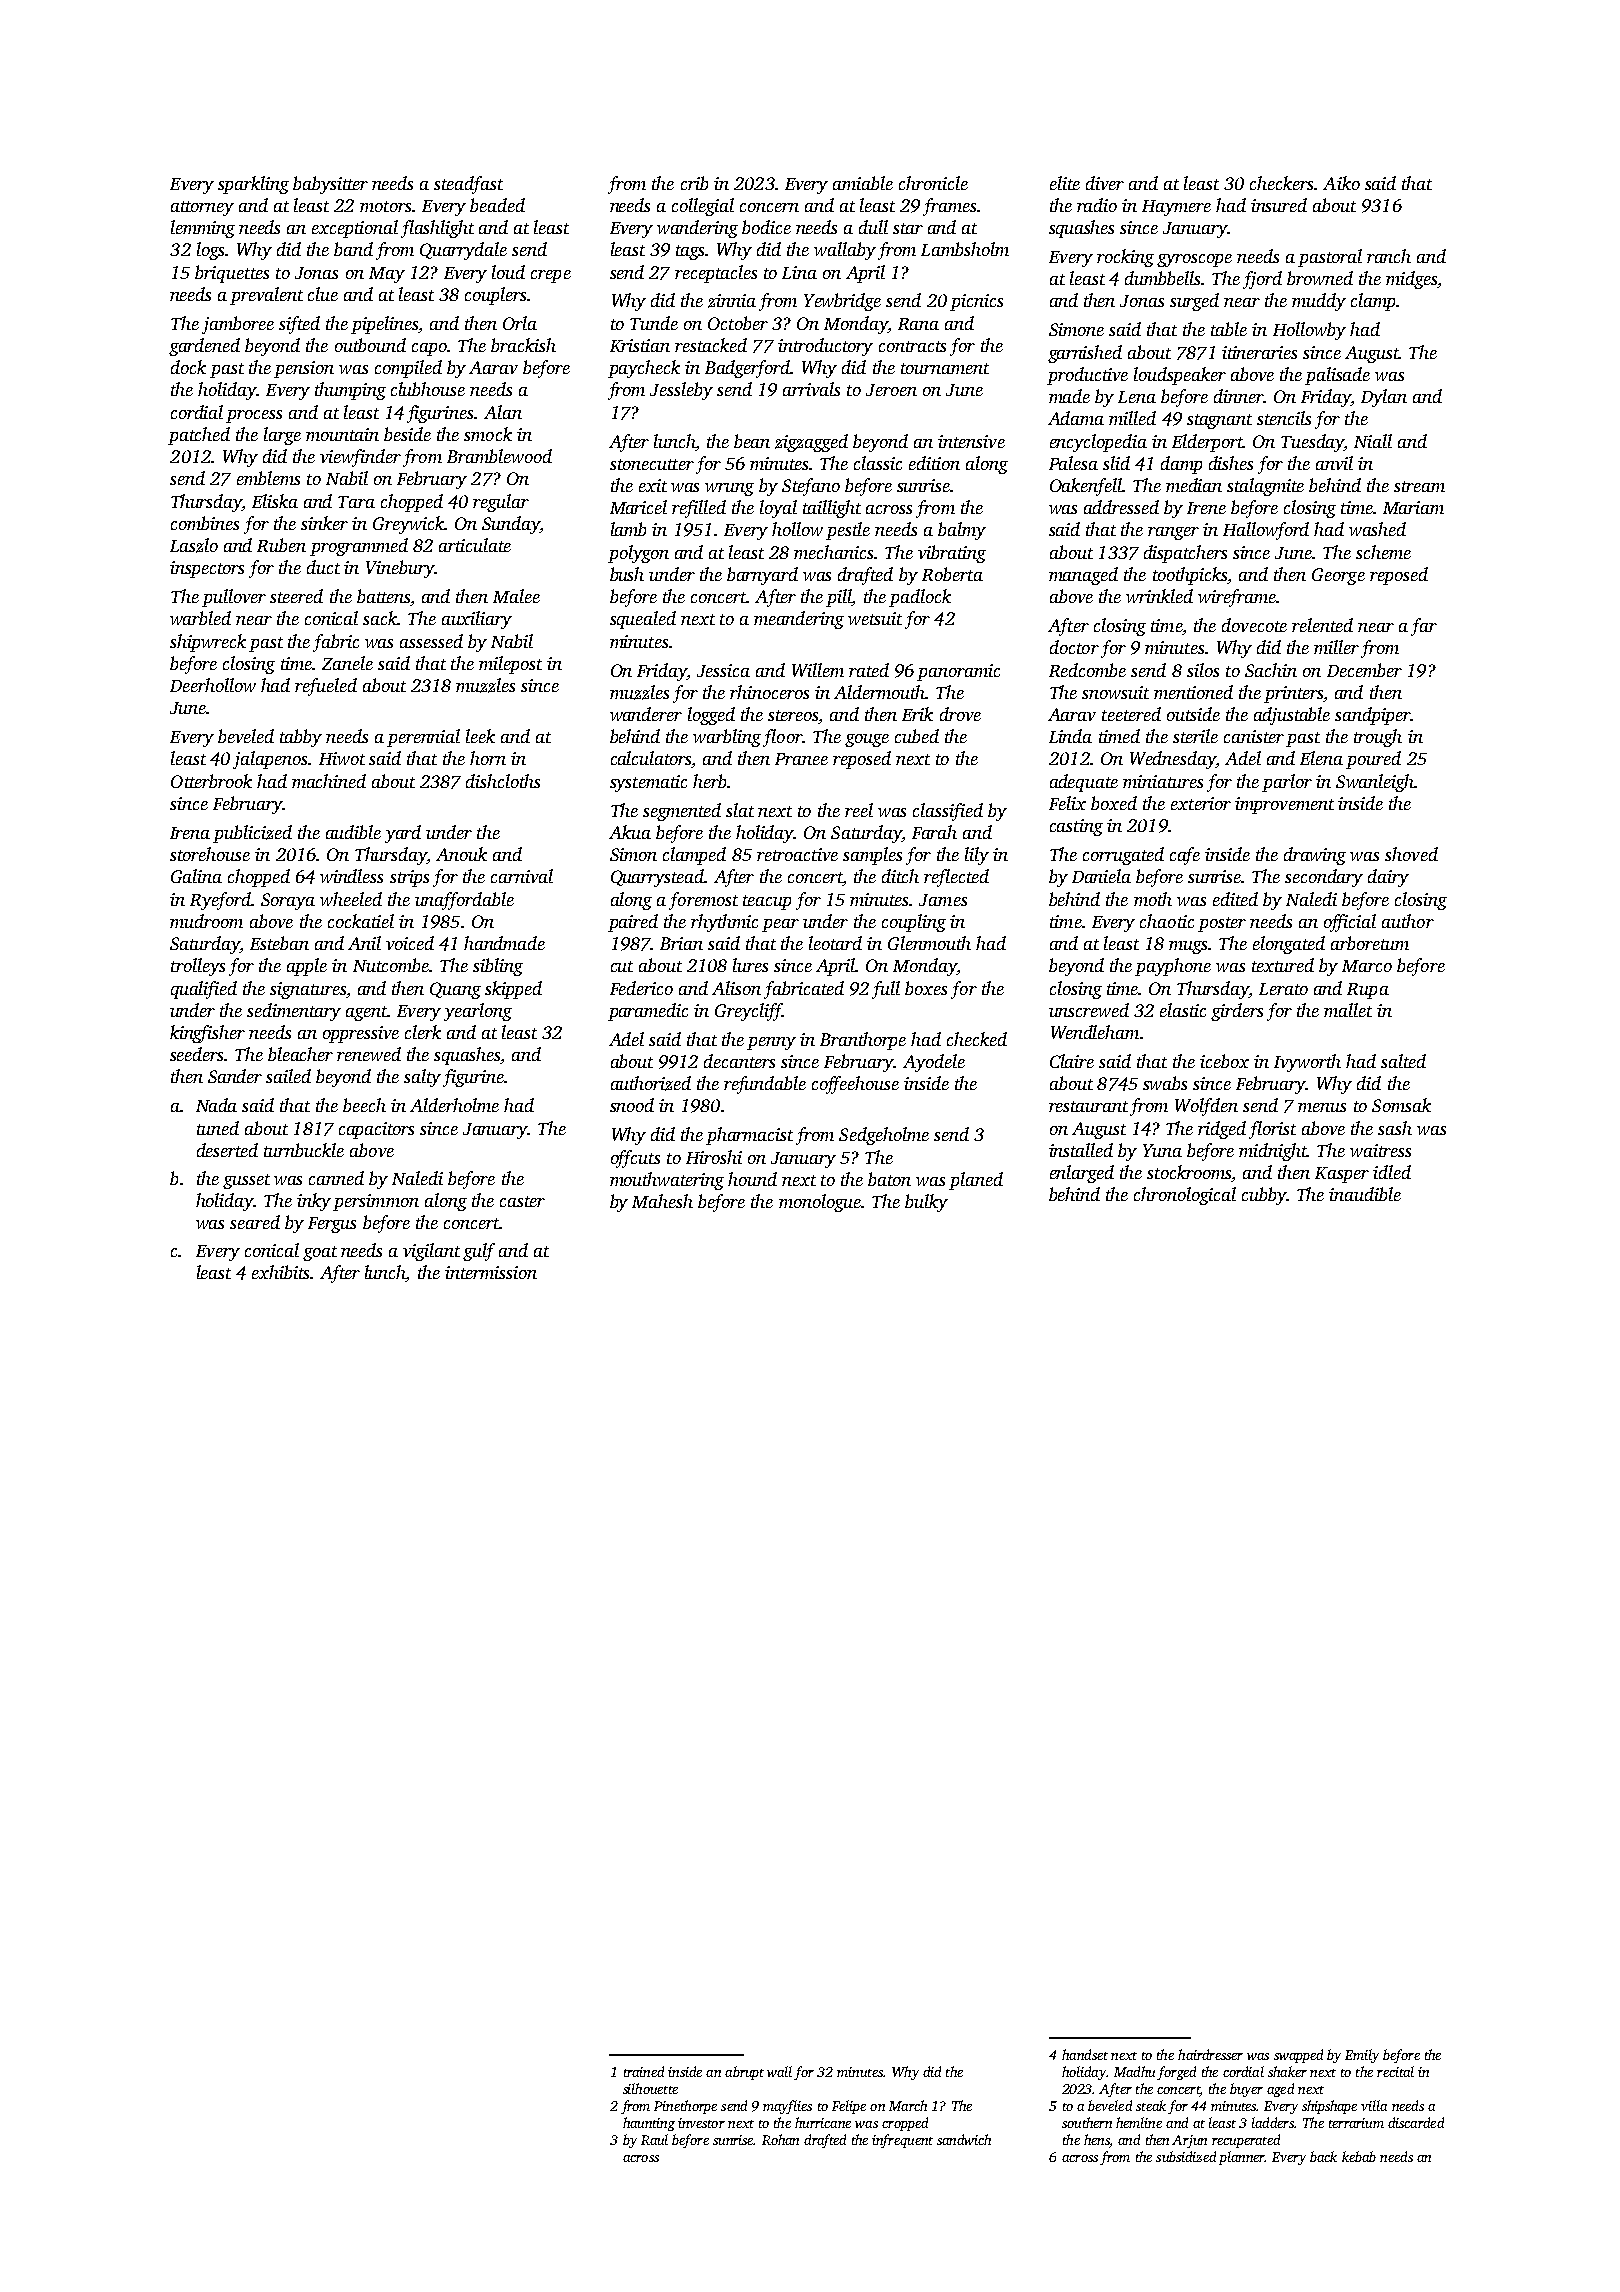 The width and height of the screenshot is (1620, 2292). What do you see at coordinates (516, 596) in the screenshot?
I see `Malee` at bounding box center [516, 596].
